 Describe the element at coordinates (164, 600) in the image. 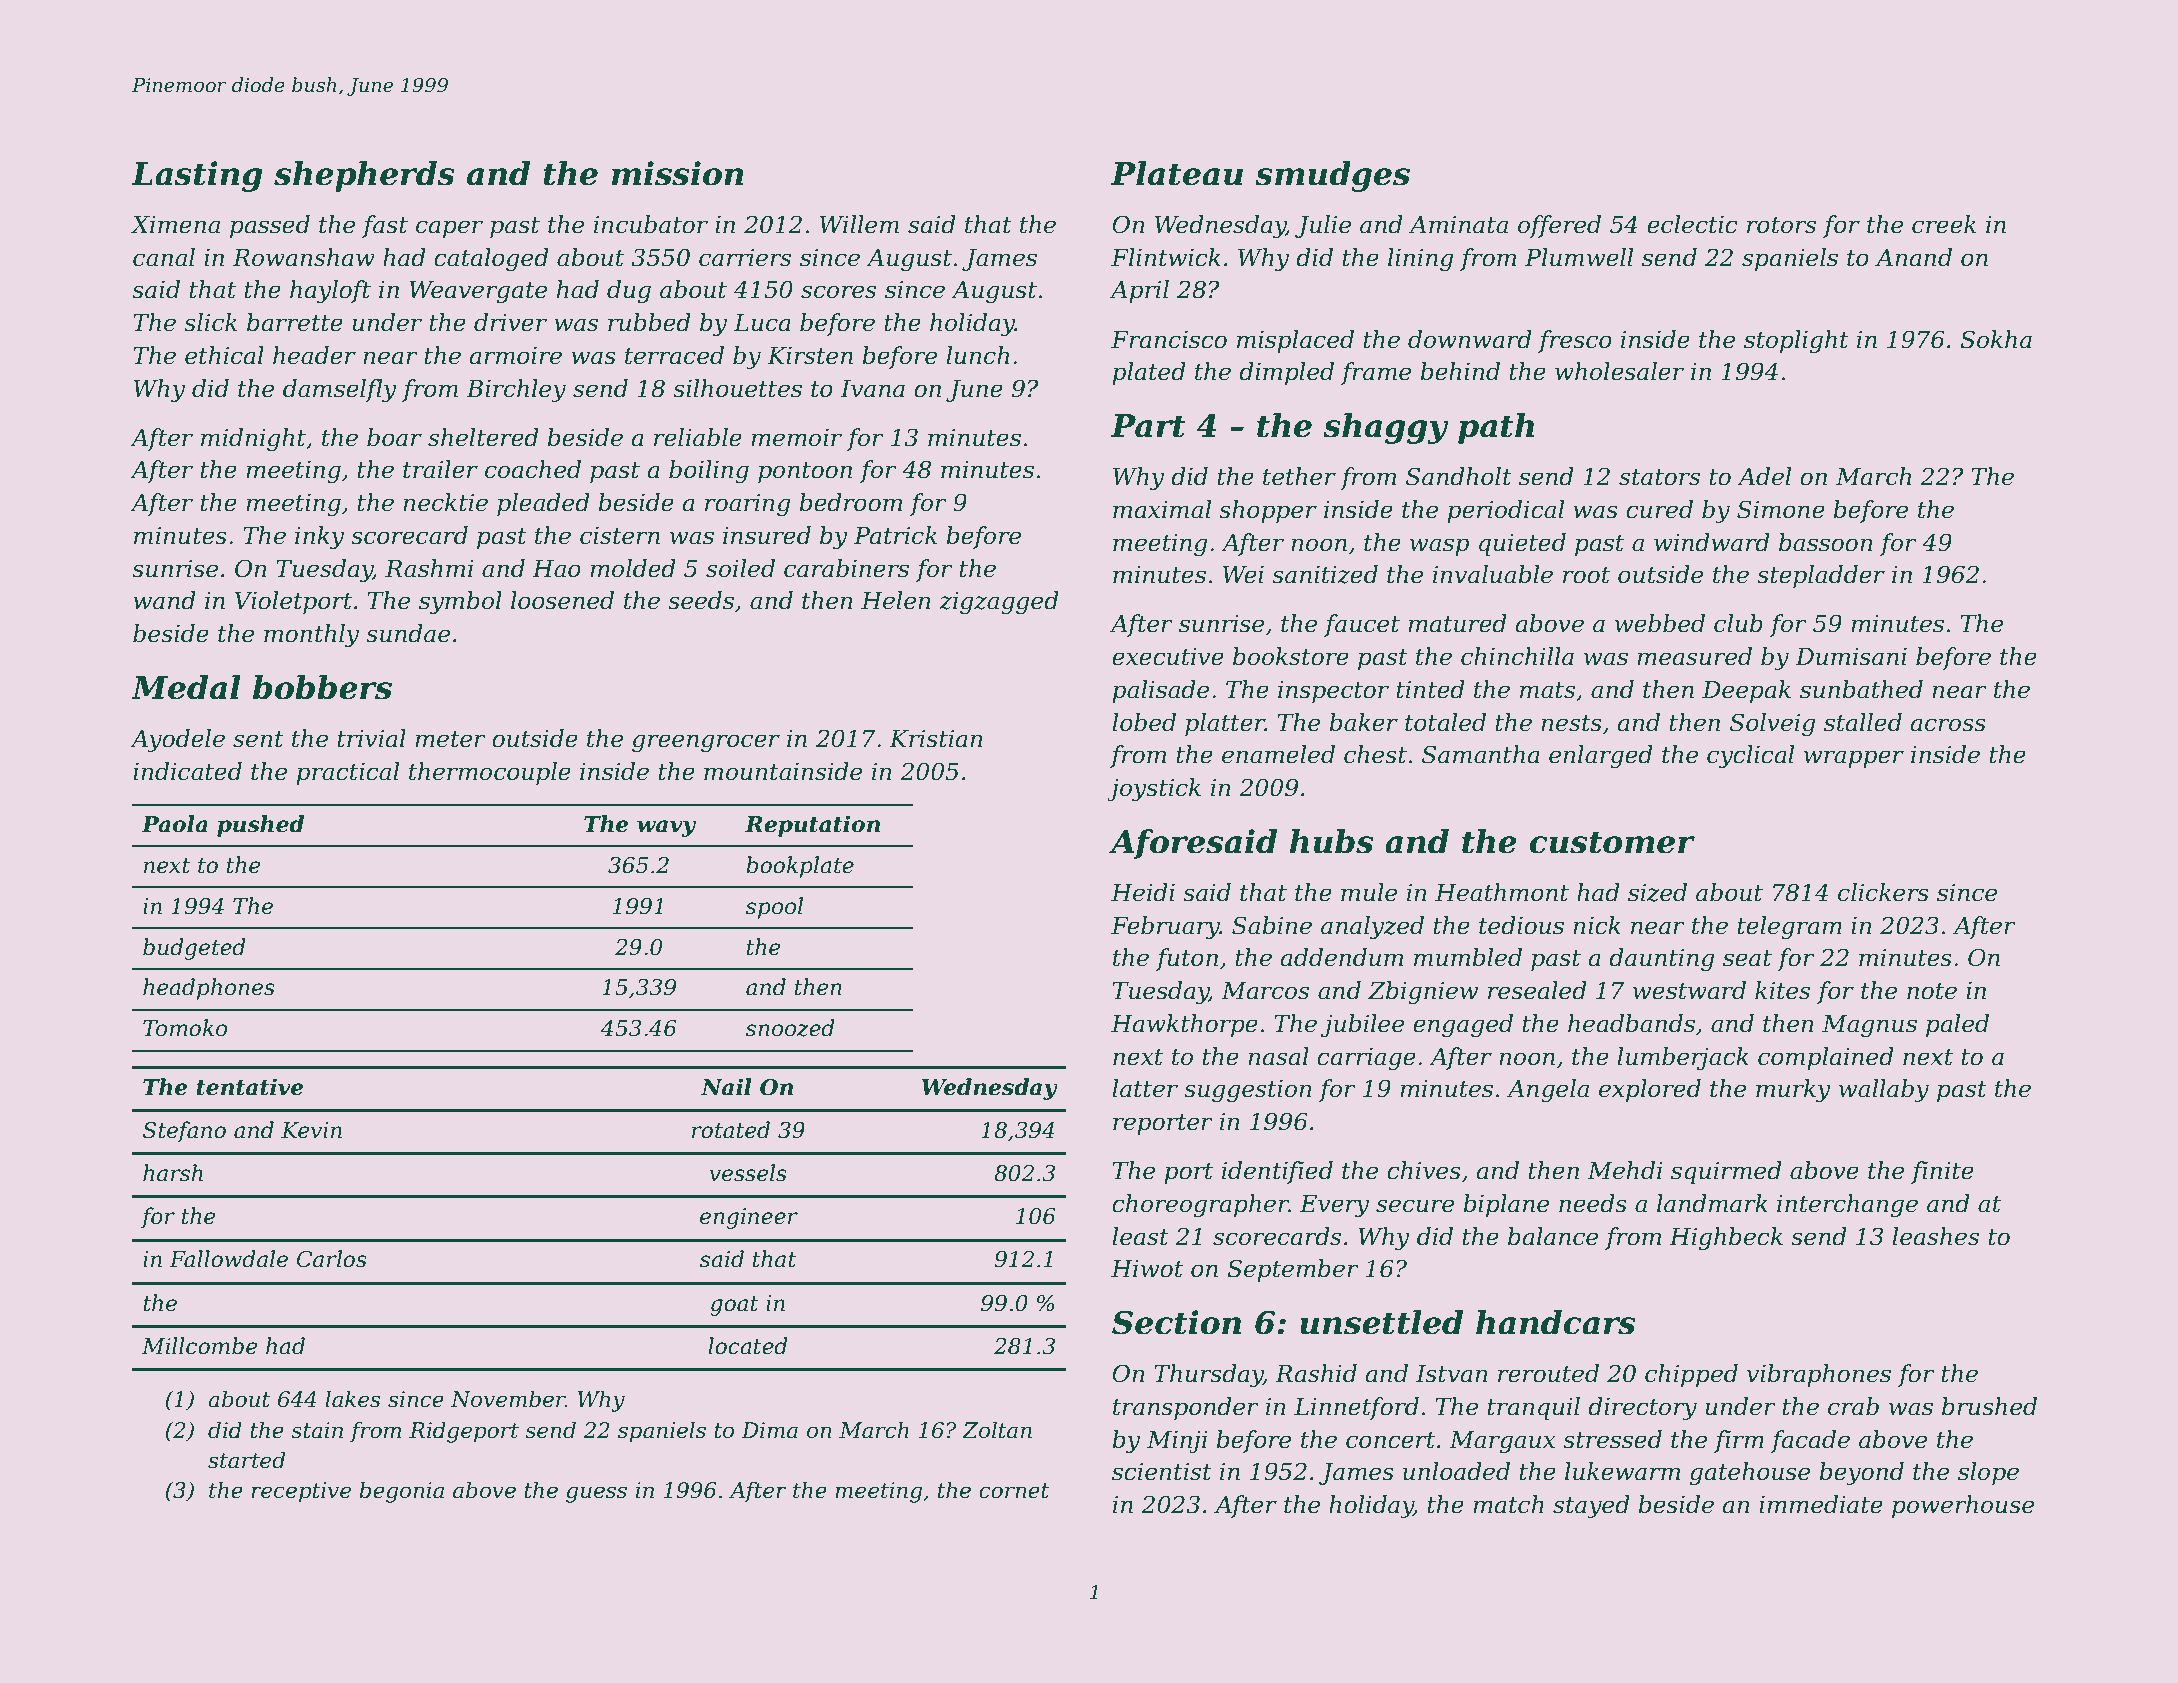

I see `wand` at that location.
